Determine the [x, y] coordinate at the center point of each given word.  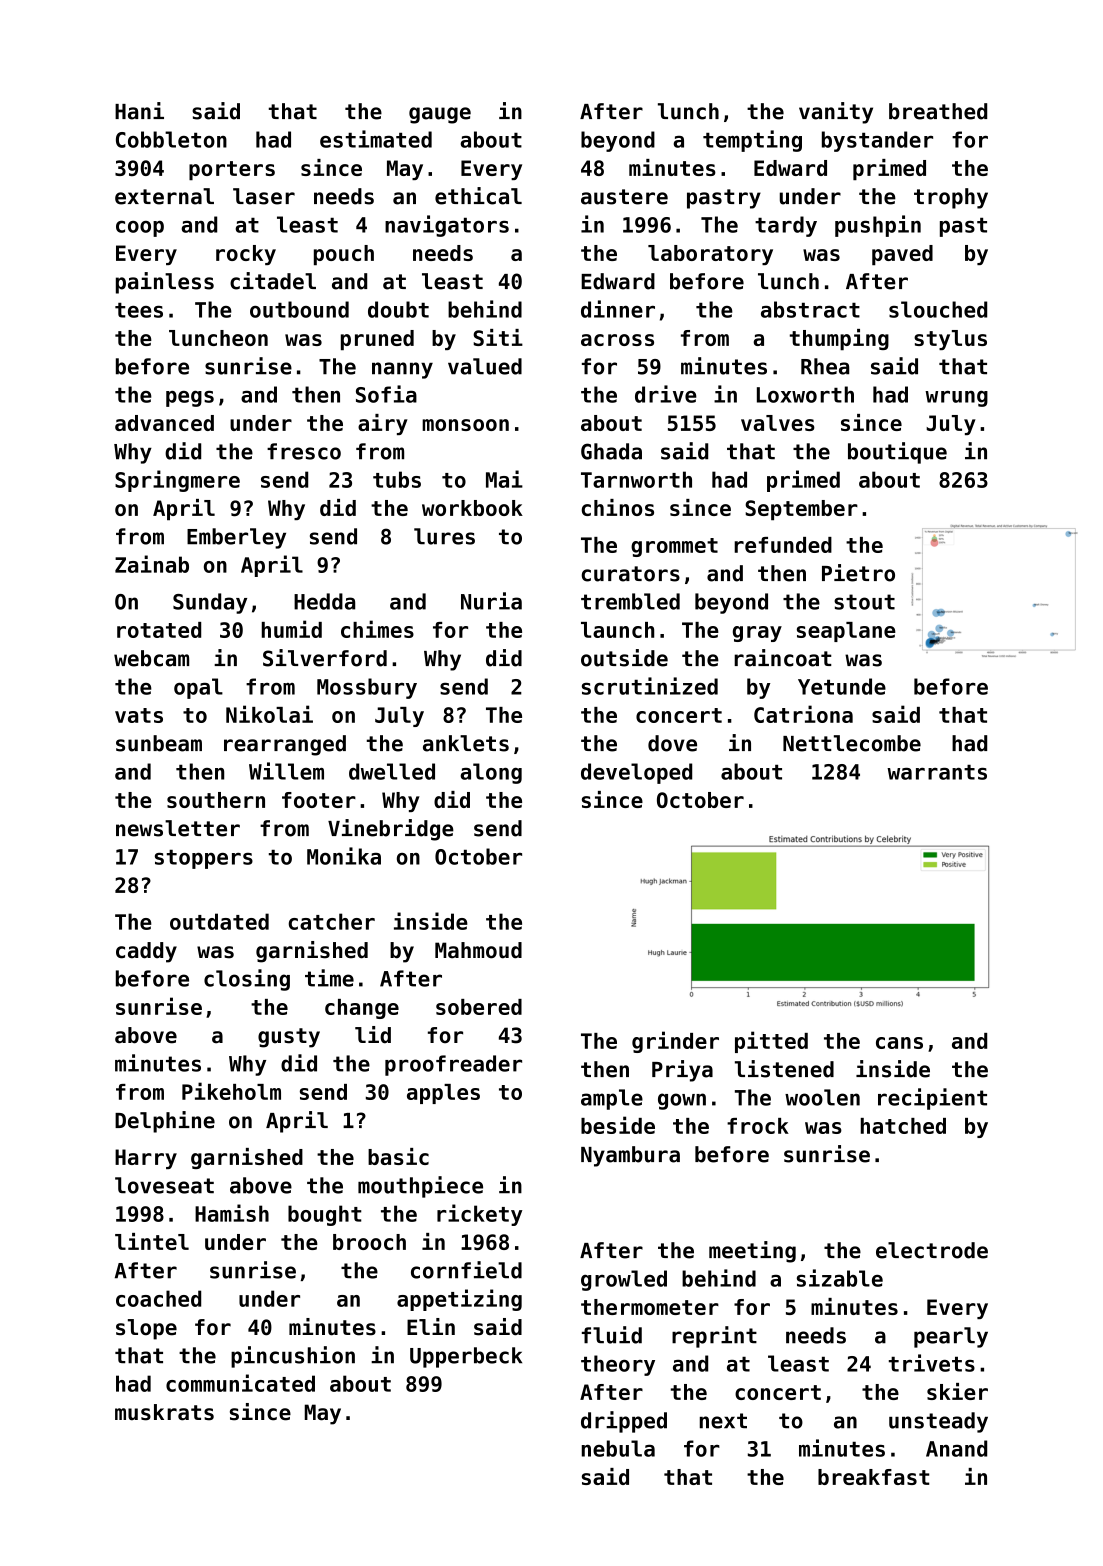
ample [612, 1099]
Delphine [165, 1122]
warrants [937, 772]
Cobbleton [171, 139]
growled [624, 1280]
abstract [810, 309]
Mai [504, 479]
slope [146, 1329]
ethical [478, 196]
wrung [956, 398]
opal [198, 688]
